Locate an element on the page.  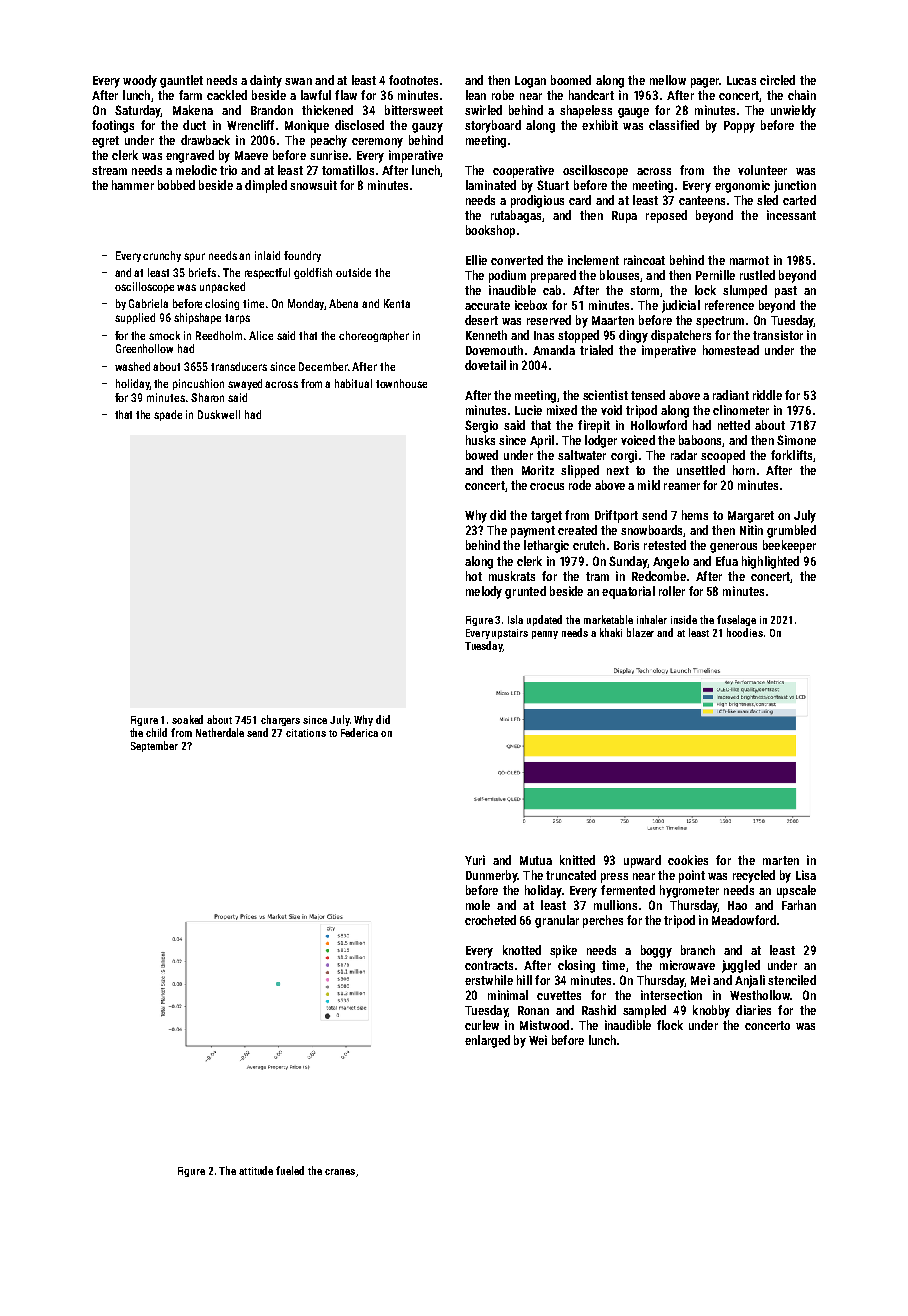
Maarten is located at coordinates (613, 320).
